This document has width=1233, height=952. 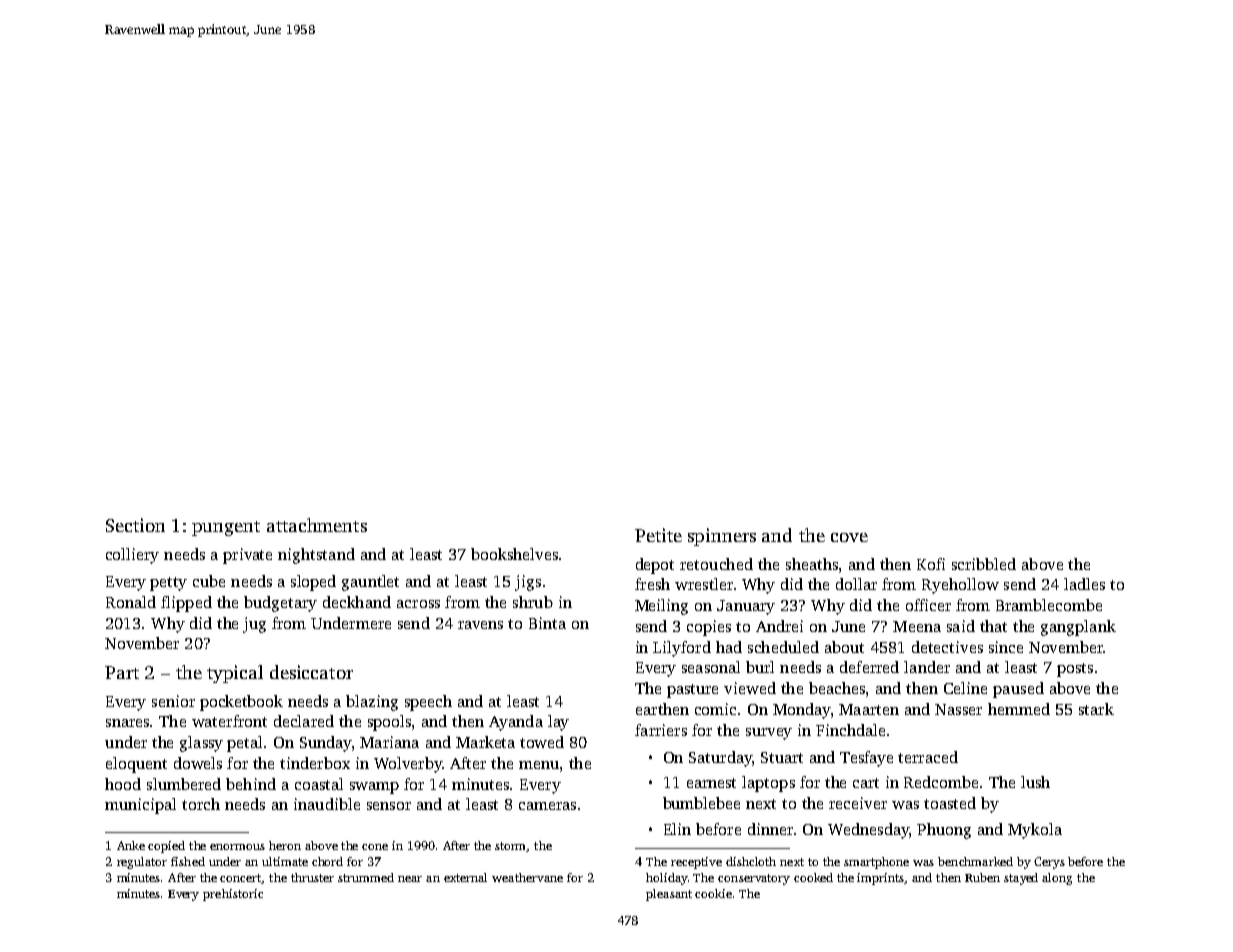 What do you see at coordinates (516, 723) in the document?
I see `Ayanda` at bounding box center [516, 723].
